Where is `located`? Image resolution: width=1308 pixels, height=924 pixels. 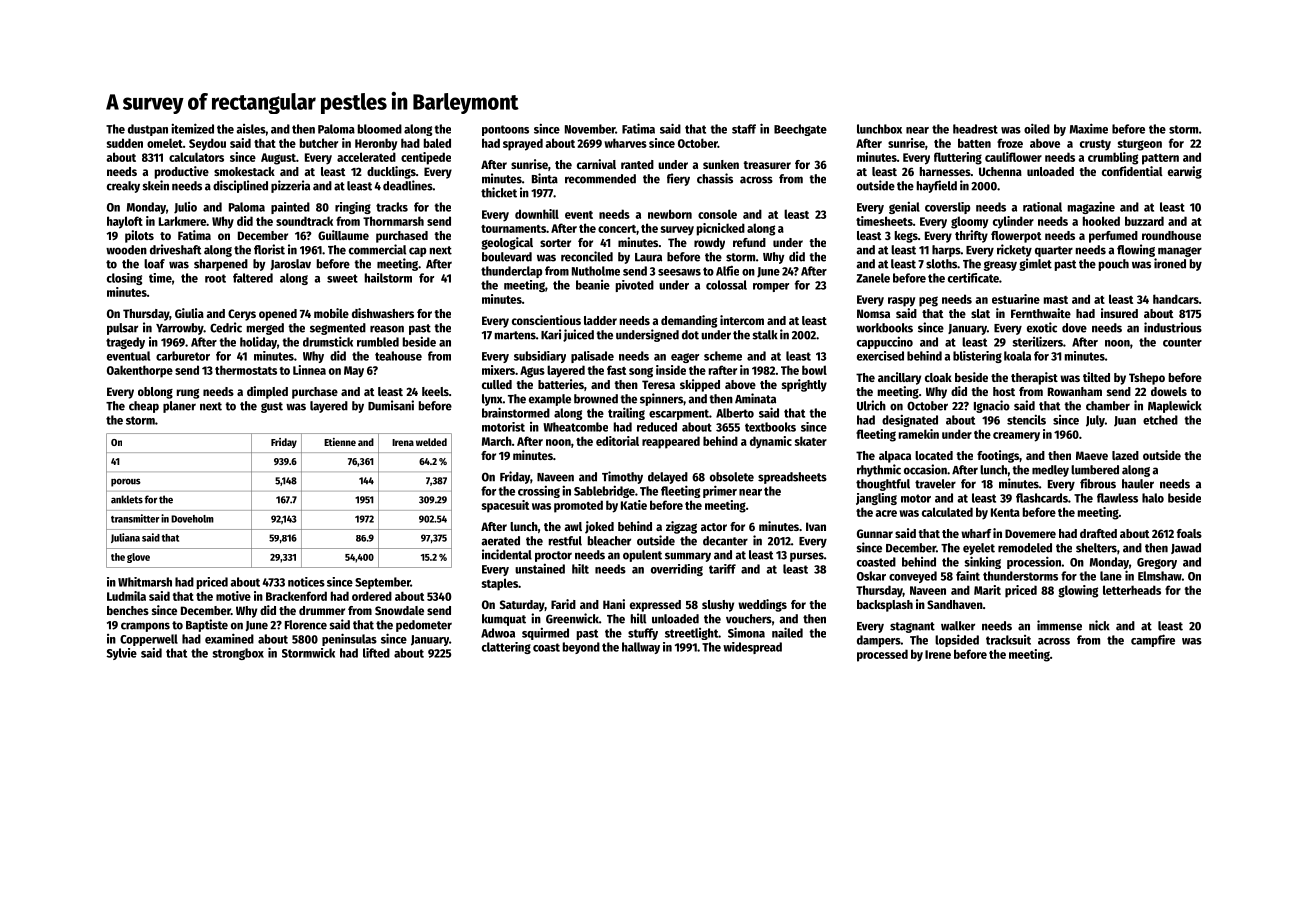
located is located at coordinates (934, 455).
